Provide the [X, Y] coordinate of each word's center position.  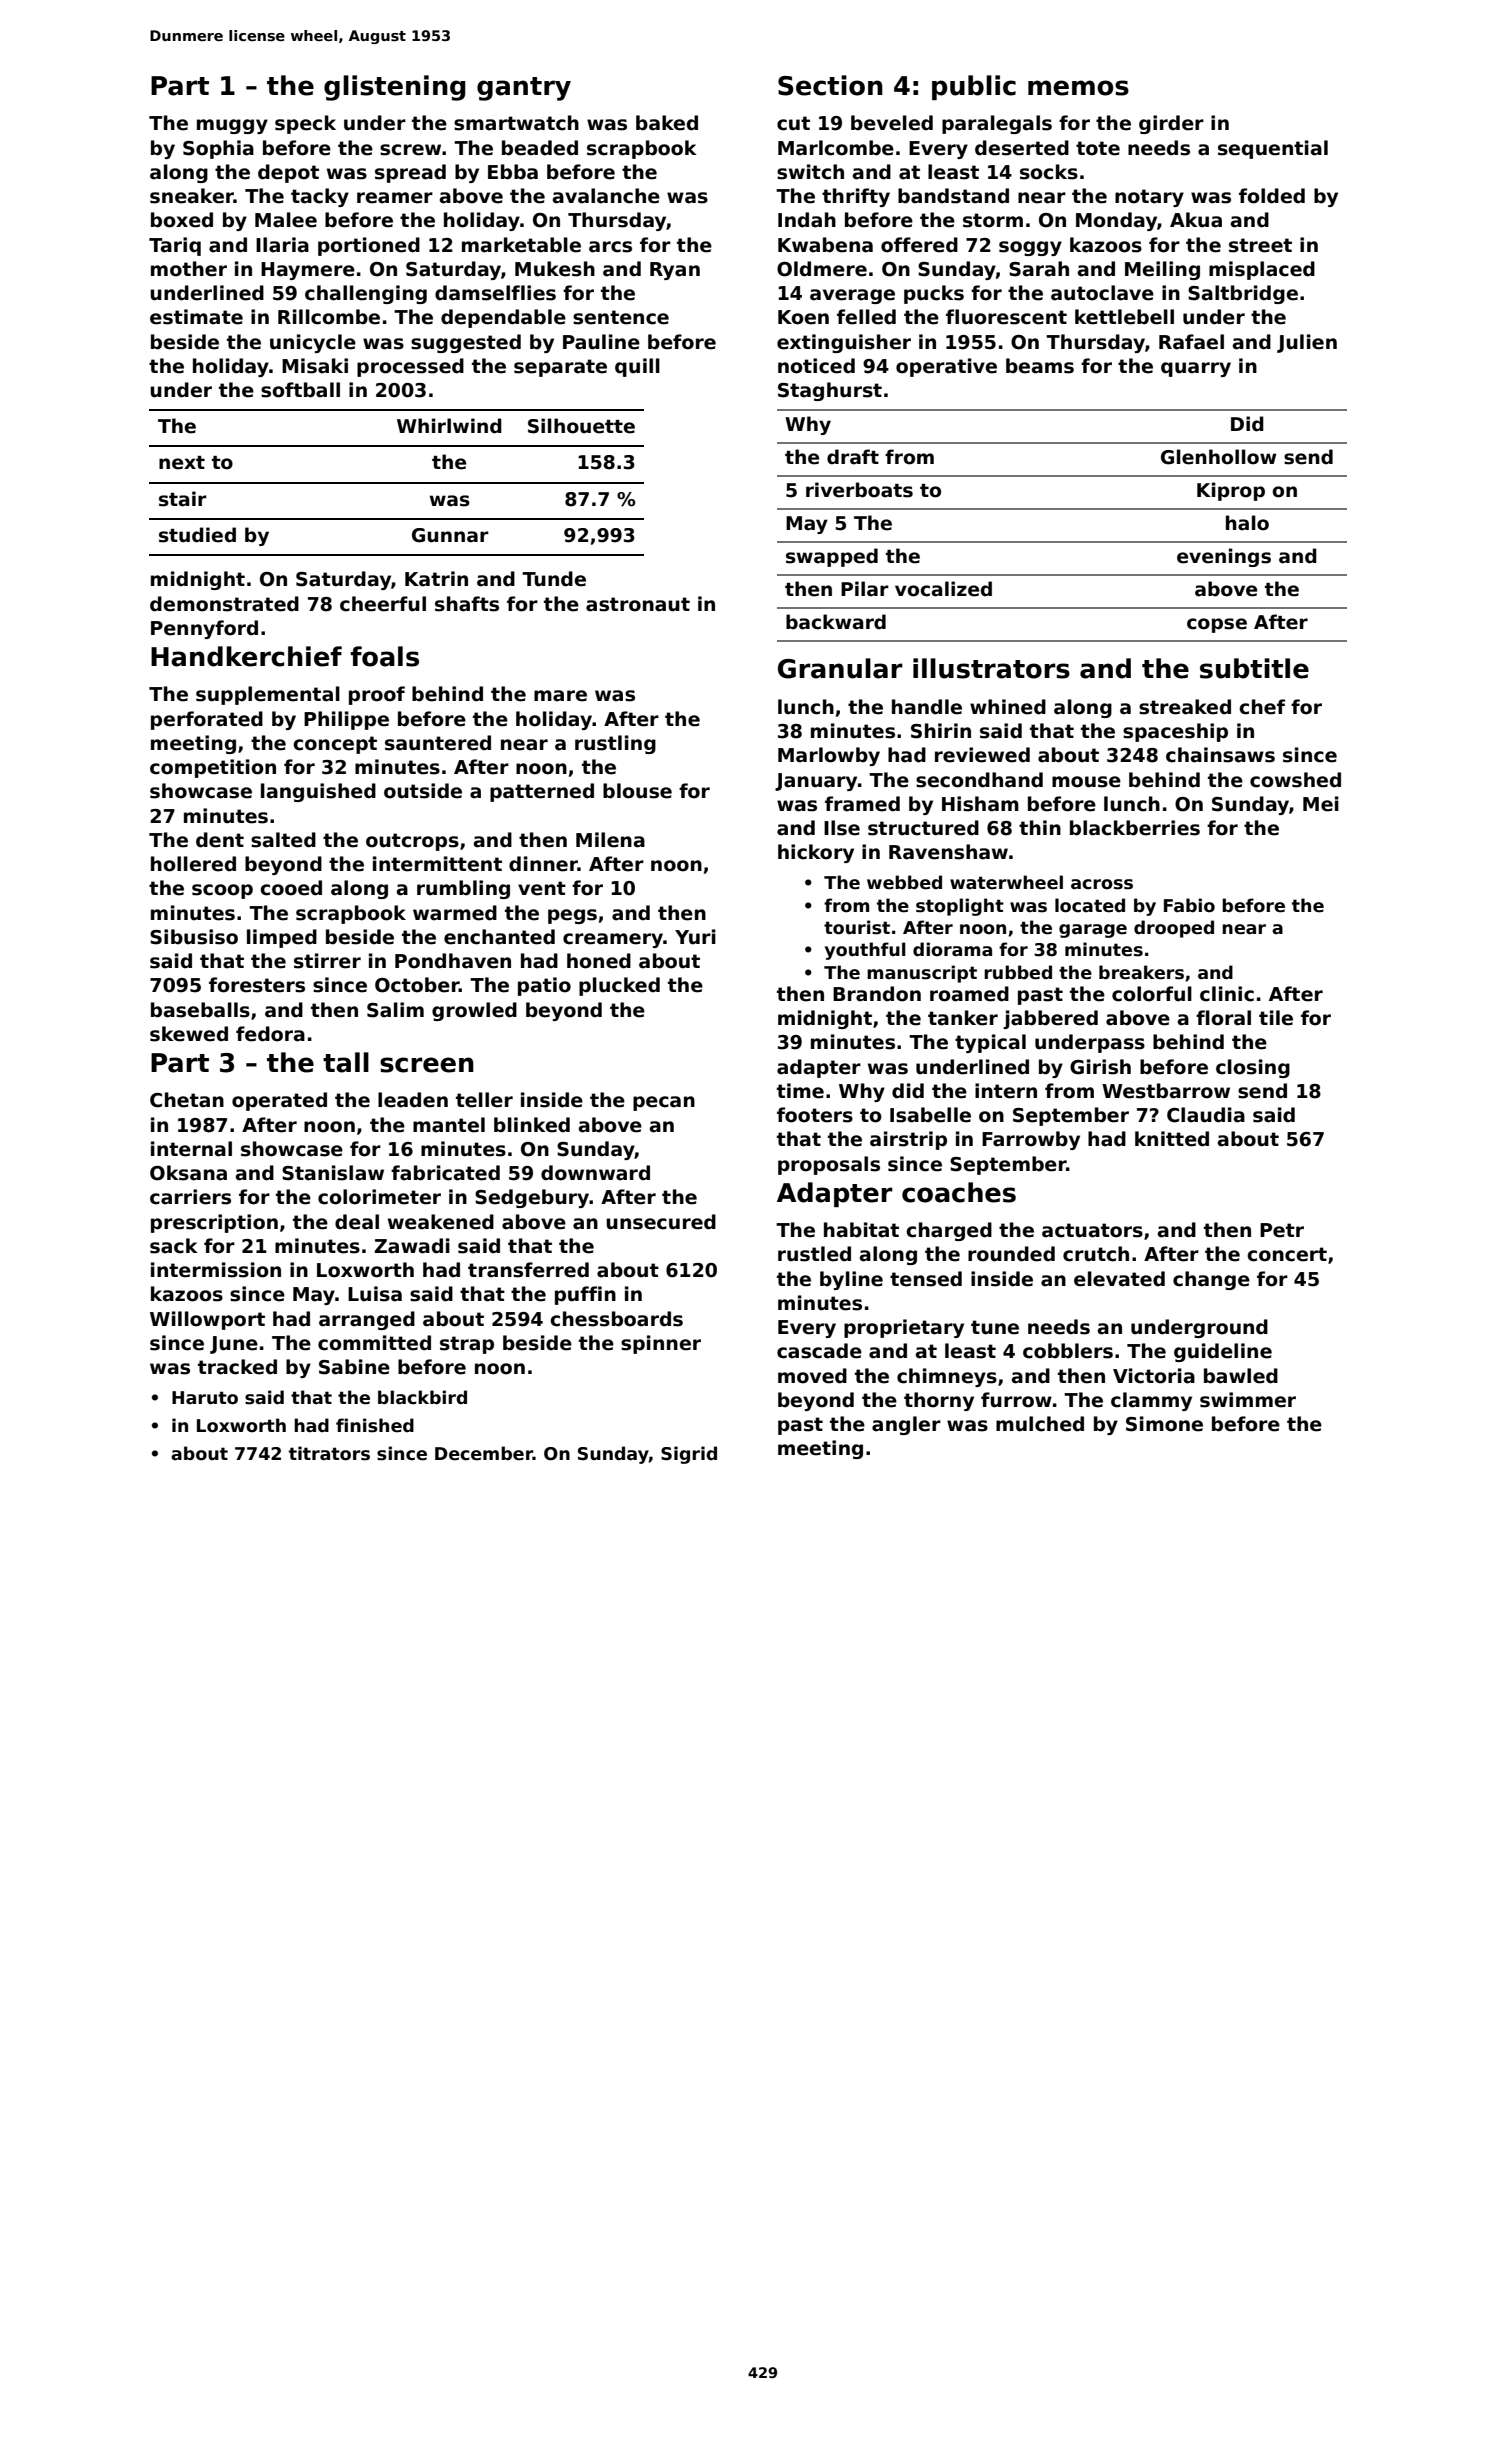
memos [1078, 88]
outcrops [412, 842]
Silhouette [581, 426]
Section [830, 85]
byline [851, 1280]
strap [467, 1345]
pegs [572, 916]
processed [410, 367]
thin [1040, 827]
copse [1217, 625]
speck [305, 124]
